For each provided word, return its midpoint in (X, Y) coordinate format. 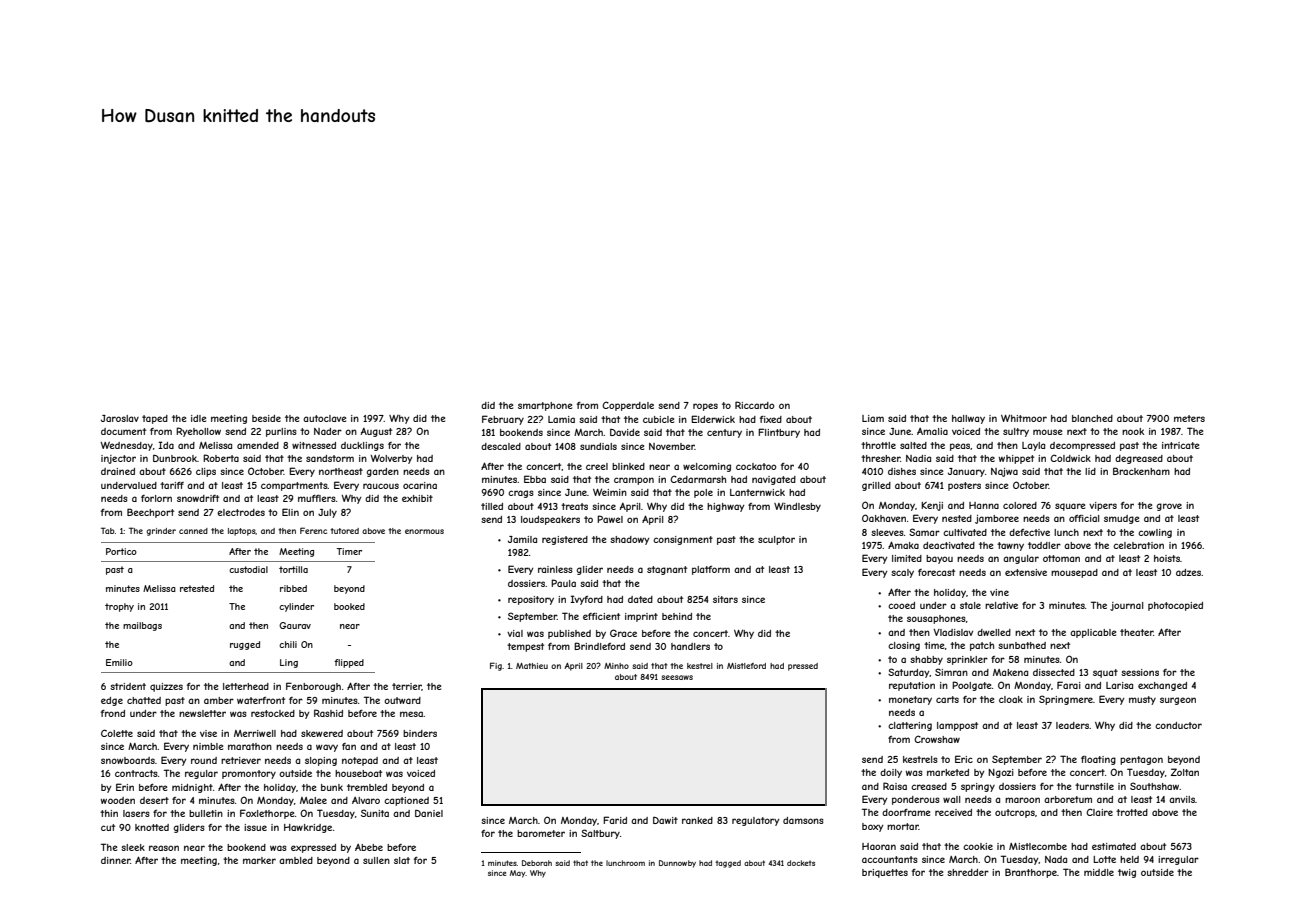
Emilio (119, 662)
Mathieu (532, 666)
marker (259, 860)
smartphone (545, 406)
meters (1189, 418)
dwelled (994, 632)
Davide (625, 432)
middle (1099, 872)
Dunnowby (677, 864)
